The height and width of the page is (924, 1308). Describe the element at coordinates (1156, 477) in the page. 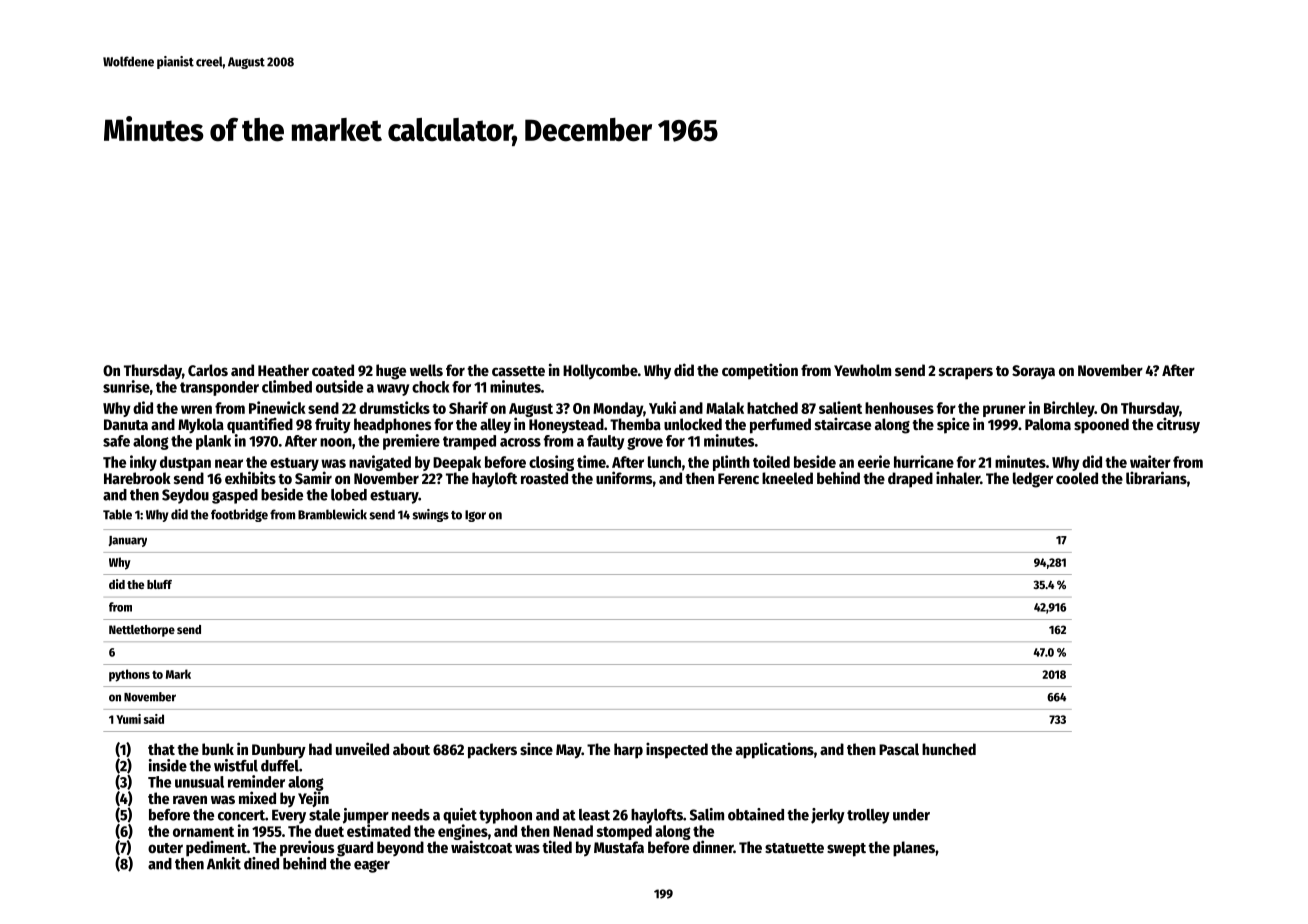

I see `librarians` at that location.
